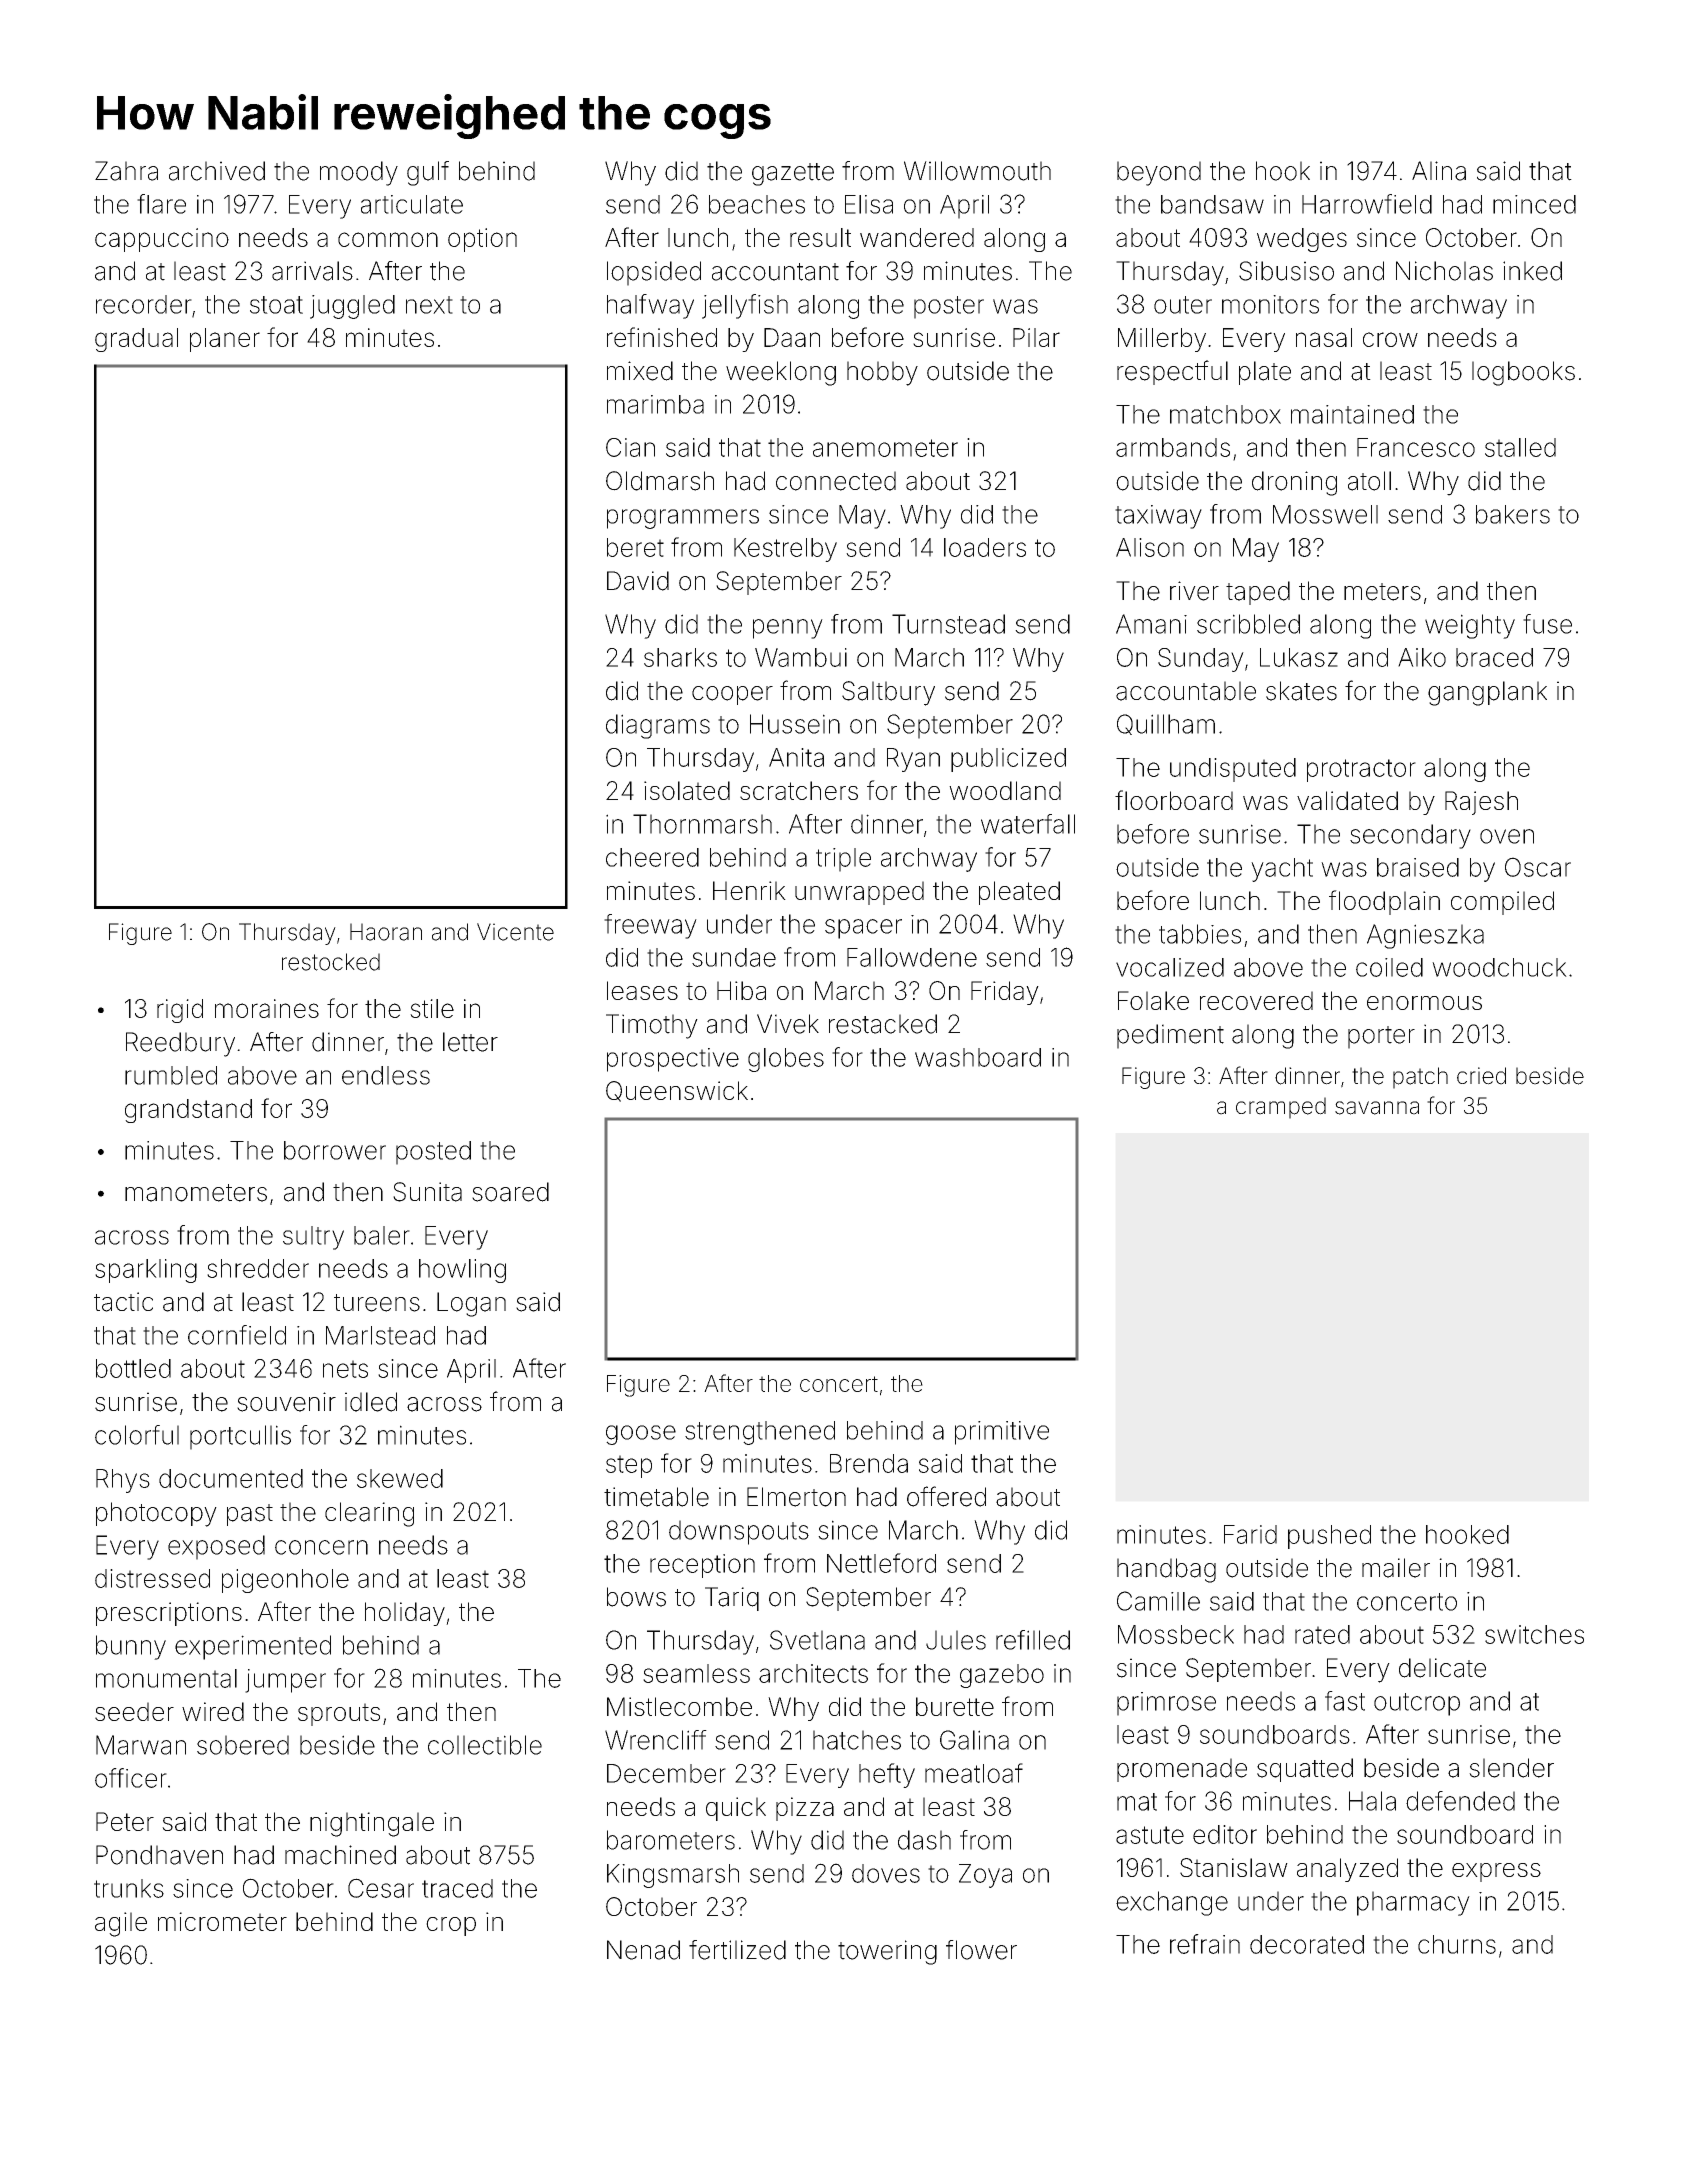 The image size is (1683, 2178). I want to click on diagrams, so click(658, 726).
